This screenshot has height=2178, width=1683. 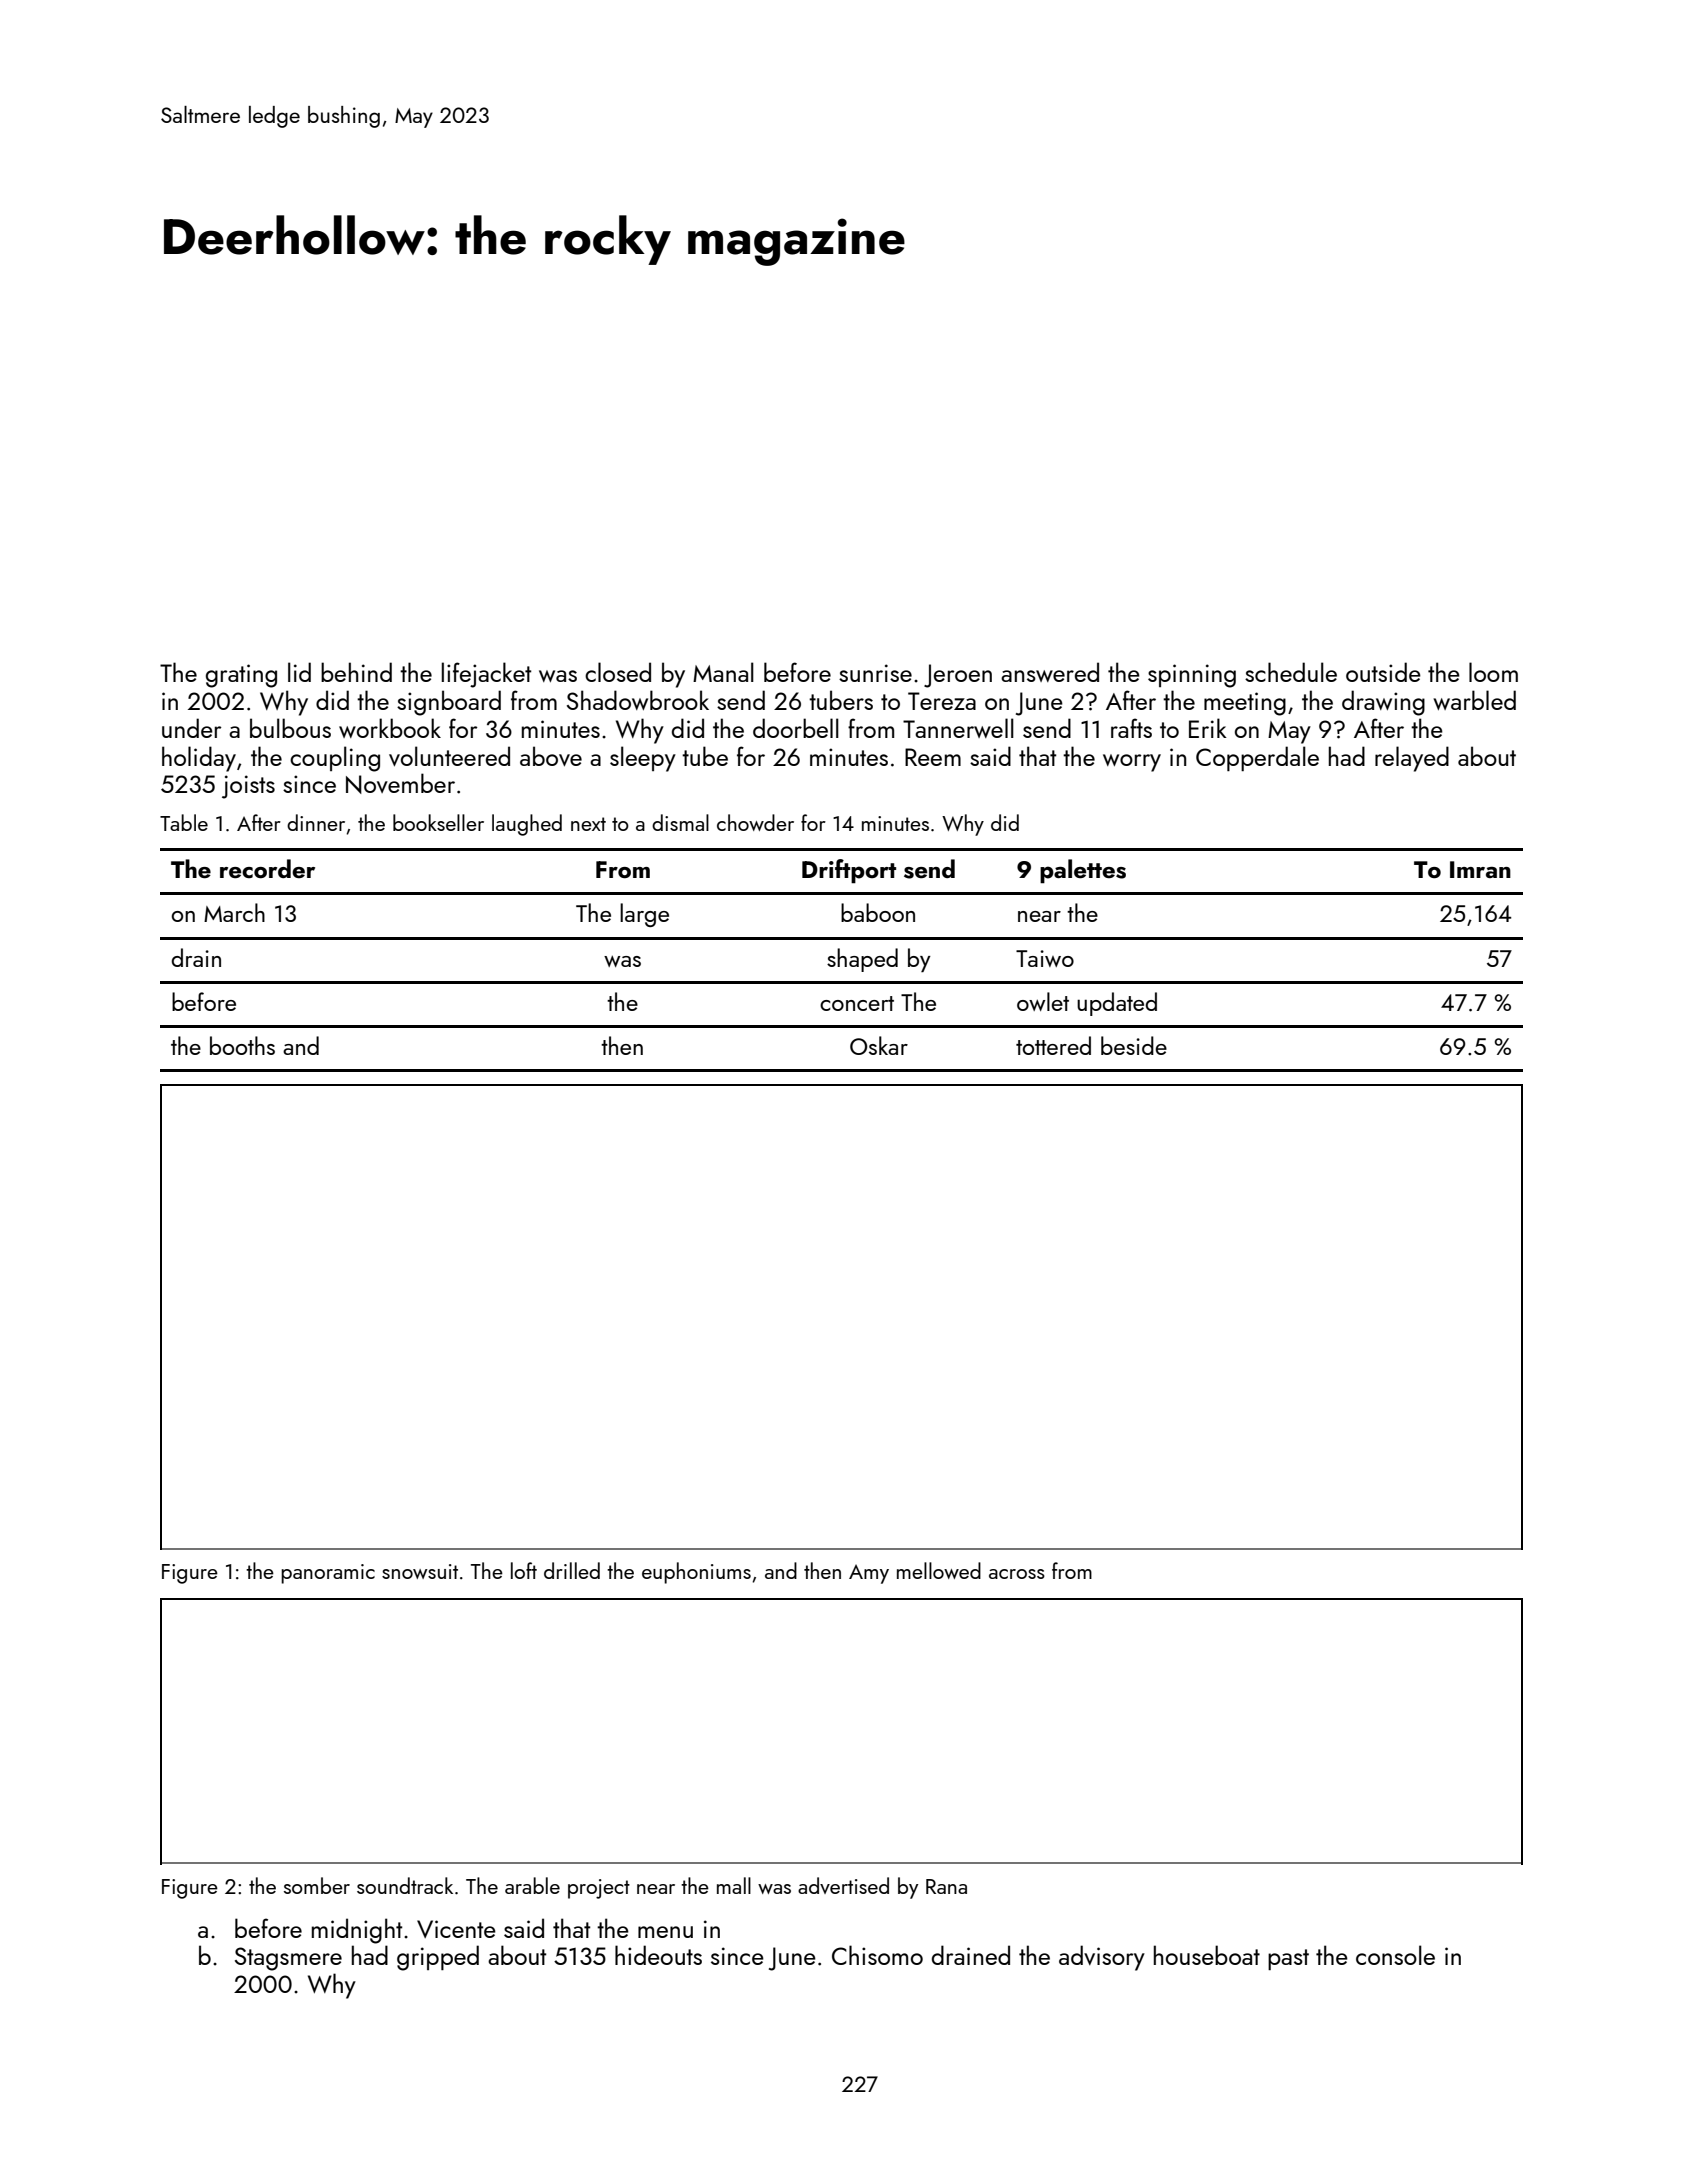 I want to click on joists, so click(x=248, y=787).
